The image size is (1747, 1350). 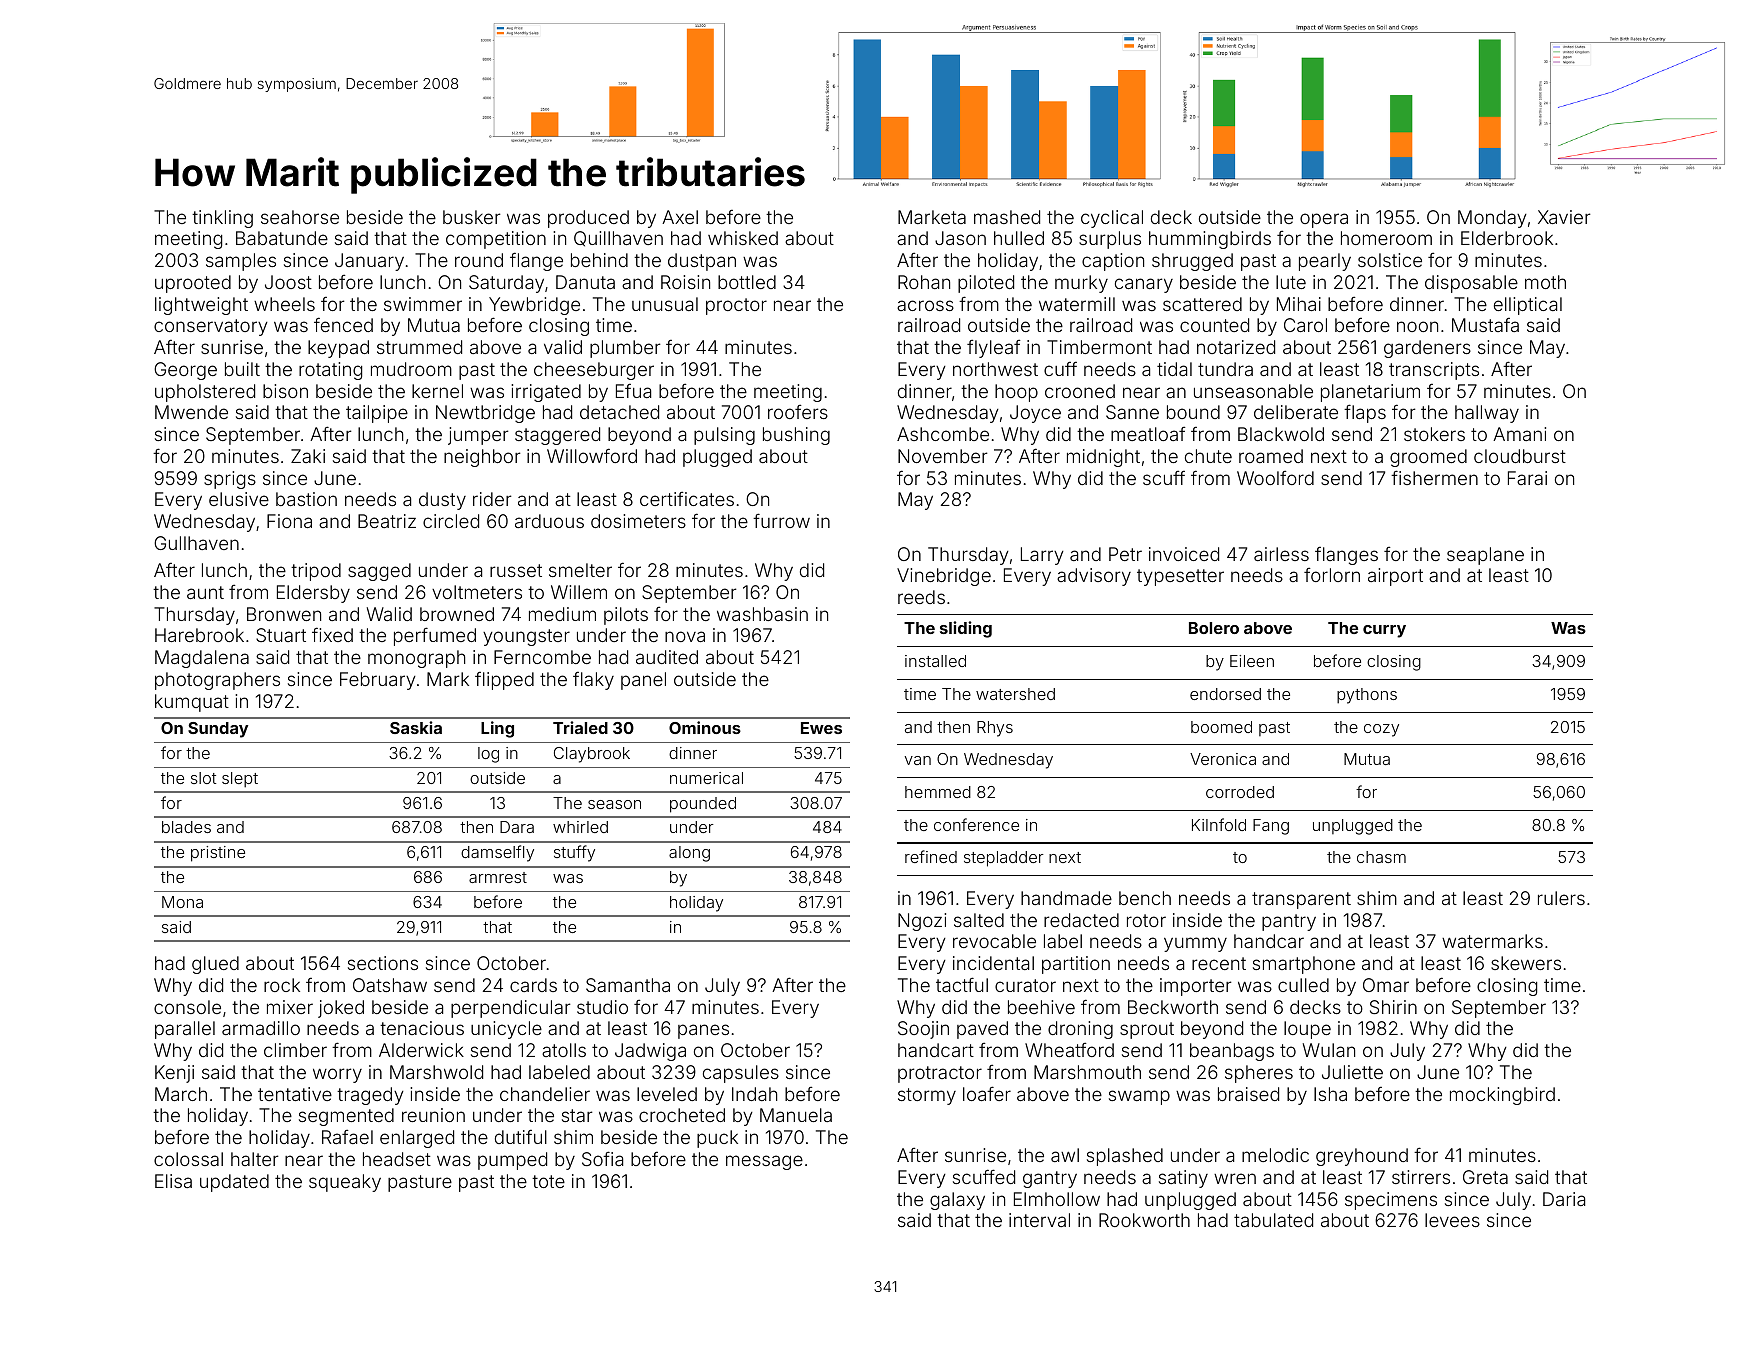 What do you see at coordinates (300, 217) in the image?
I see `seahorse` at bounding box center [300, 217].
